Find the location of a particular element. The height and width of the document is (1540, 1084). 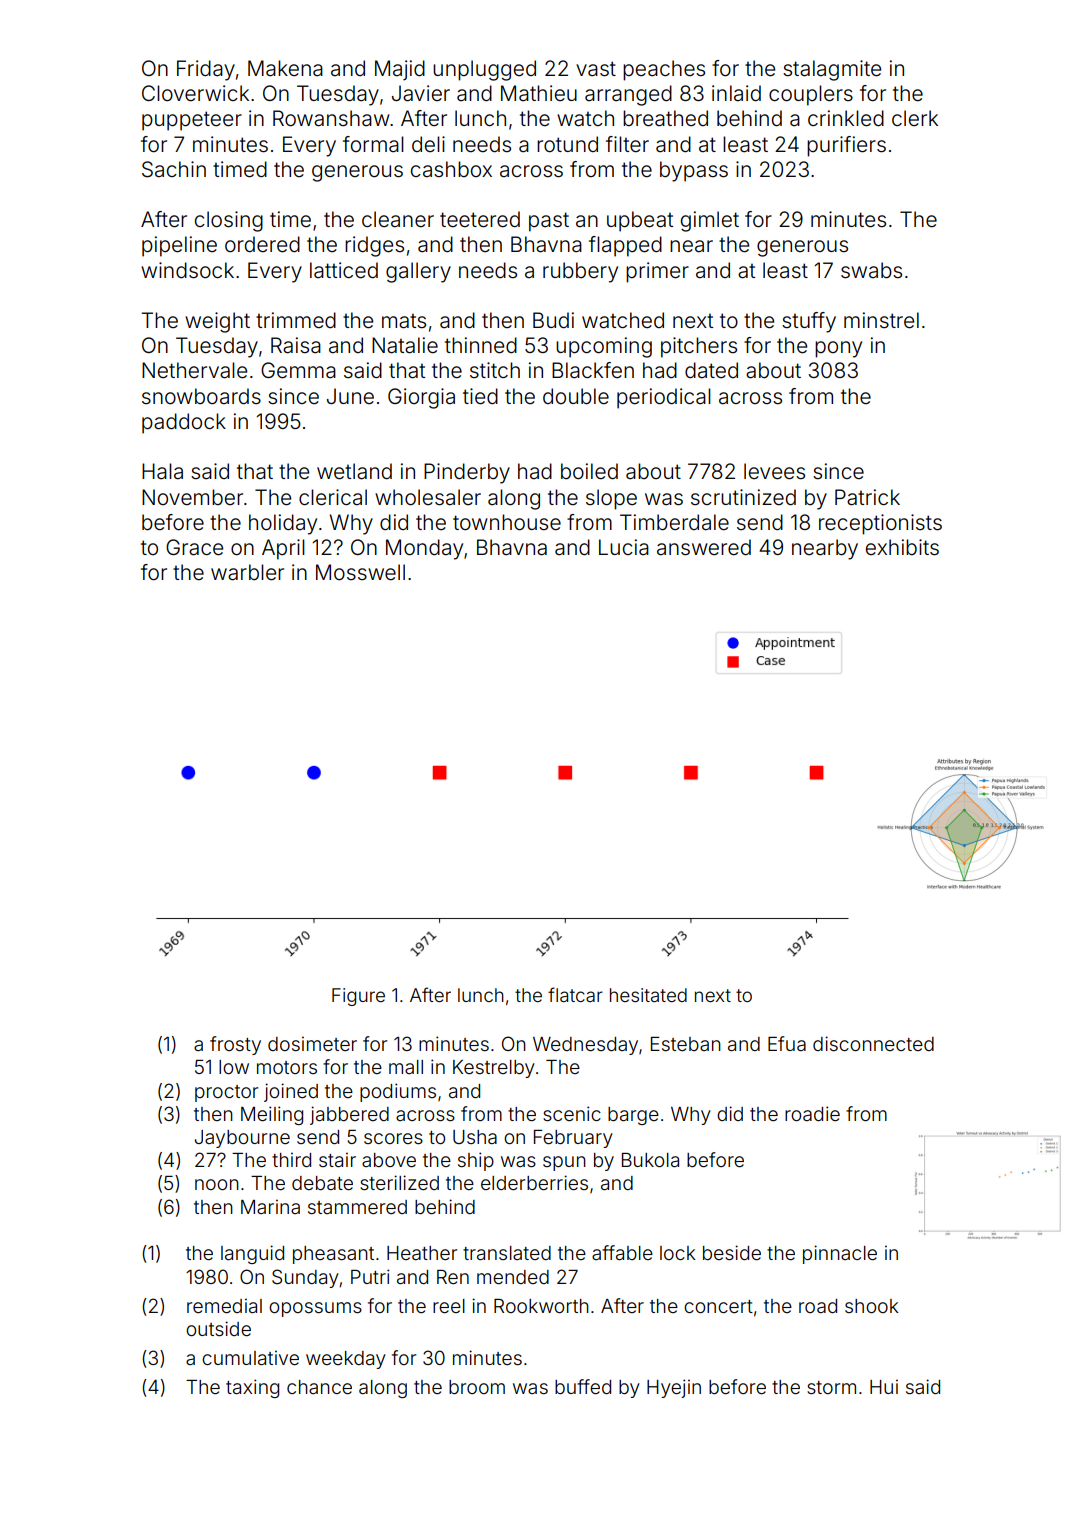

Figure is located at coordinates (358, 997).
